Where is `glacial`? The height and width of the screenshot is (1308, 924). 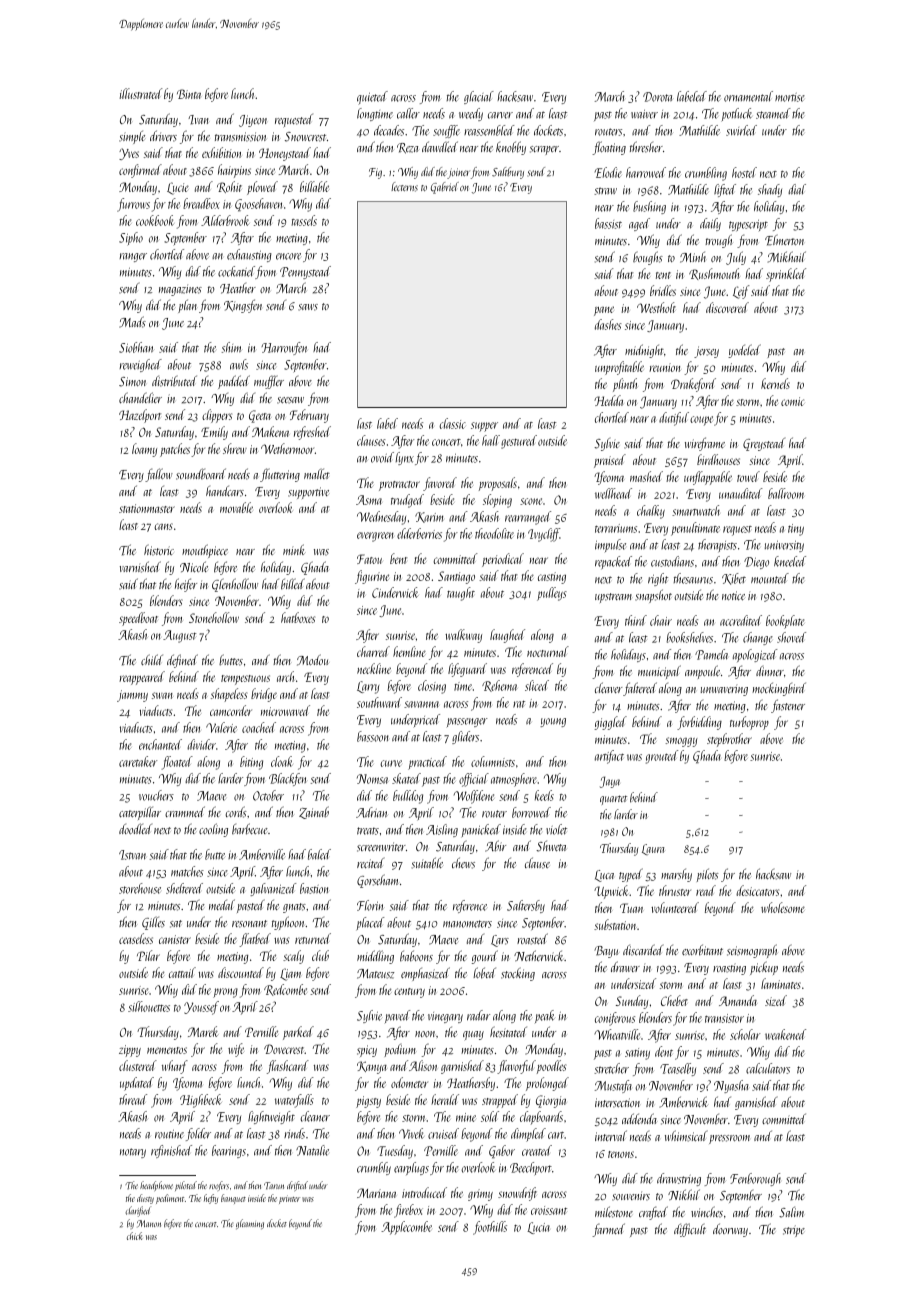
glacial is located at coordinates (479, 97).
